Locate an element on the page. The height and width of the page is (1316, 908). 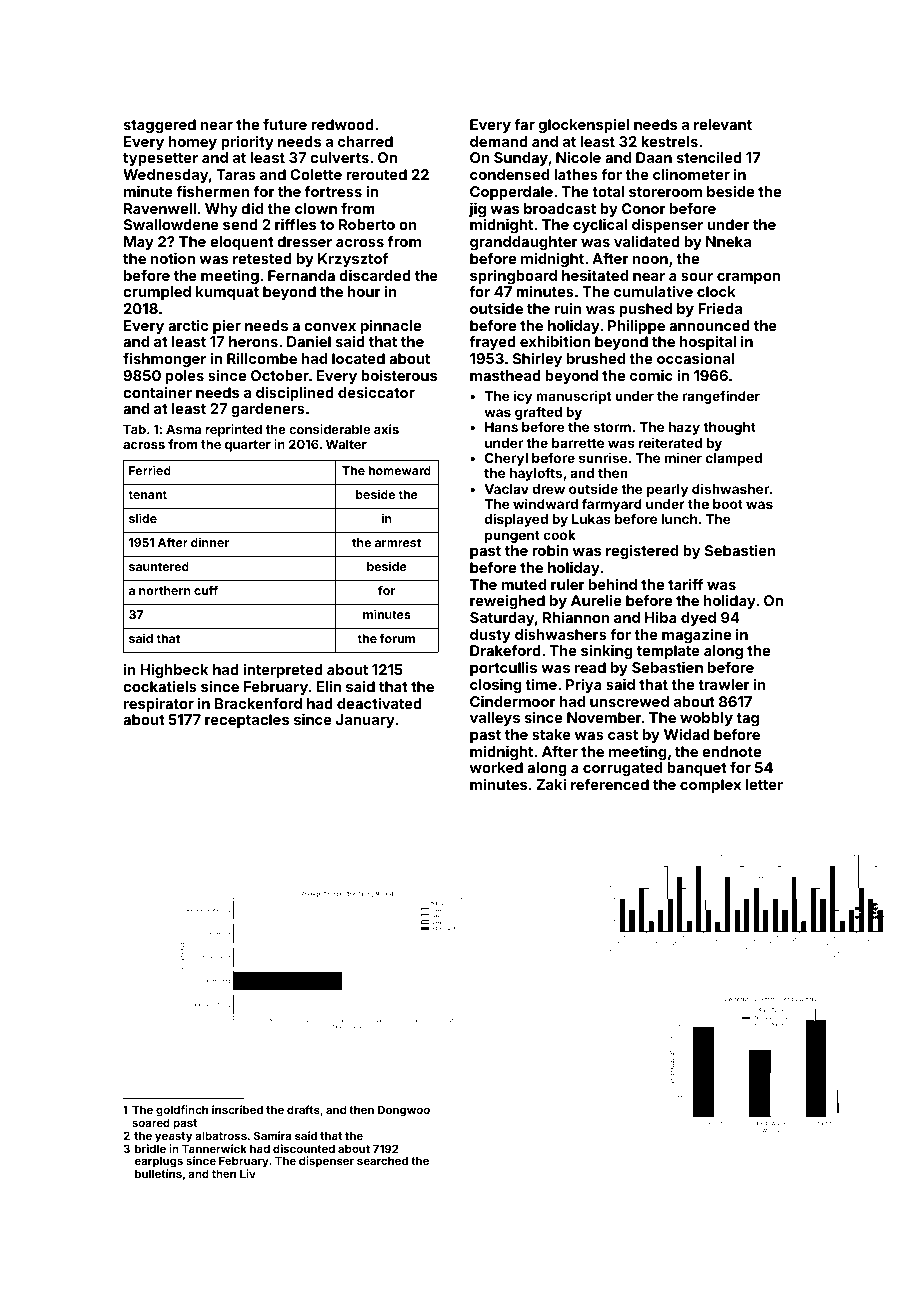
valleys is located at coordinates (495, 719).
